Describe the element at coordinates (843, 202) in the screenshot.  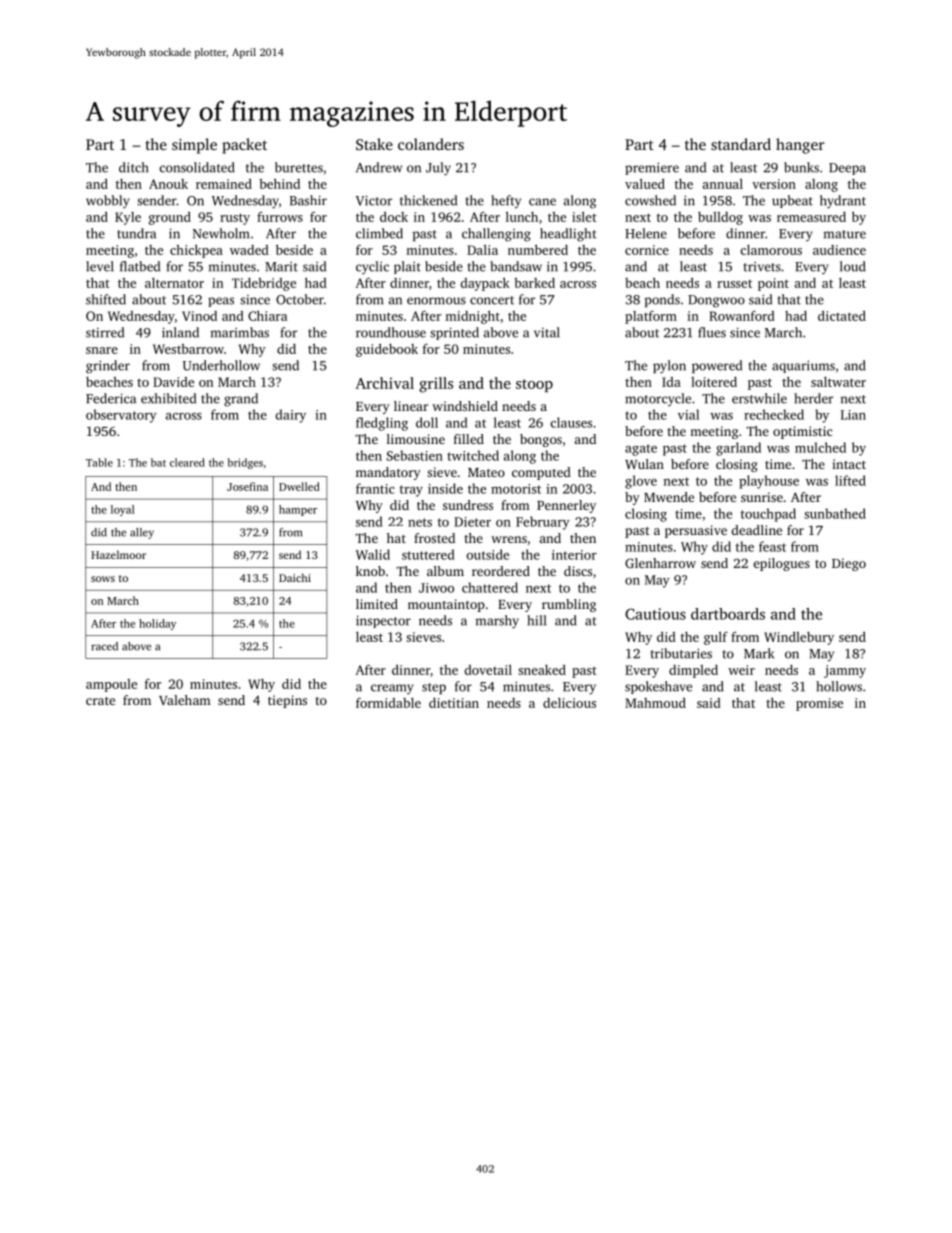
I see `hydrant` at that location.
